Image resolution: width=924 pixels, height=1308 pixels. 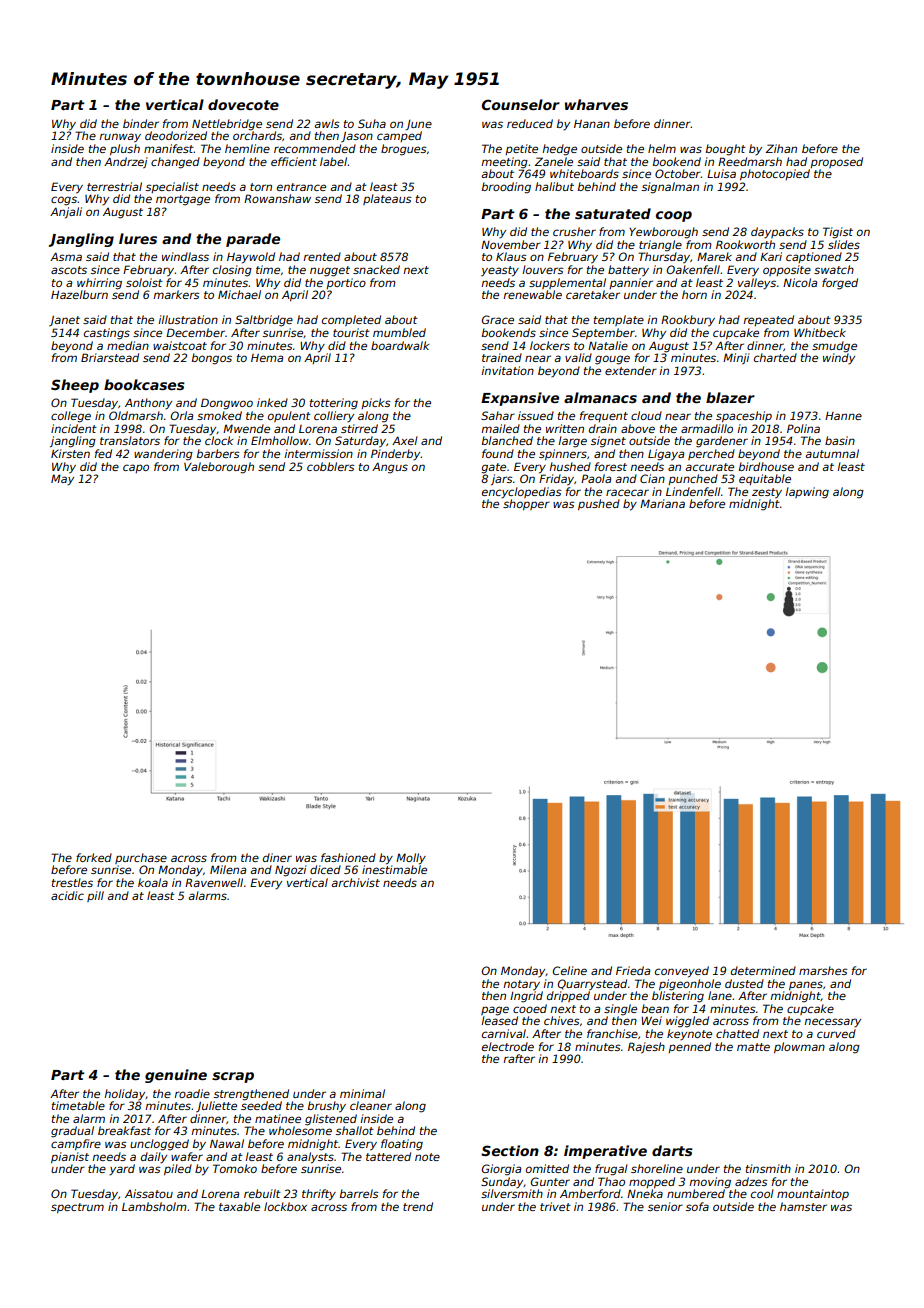 What do you see at coordinates (243, 104) in the page?
I see `dovecote` at bounding box center [243, 104].
